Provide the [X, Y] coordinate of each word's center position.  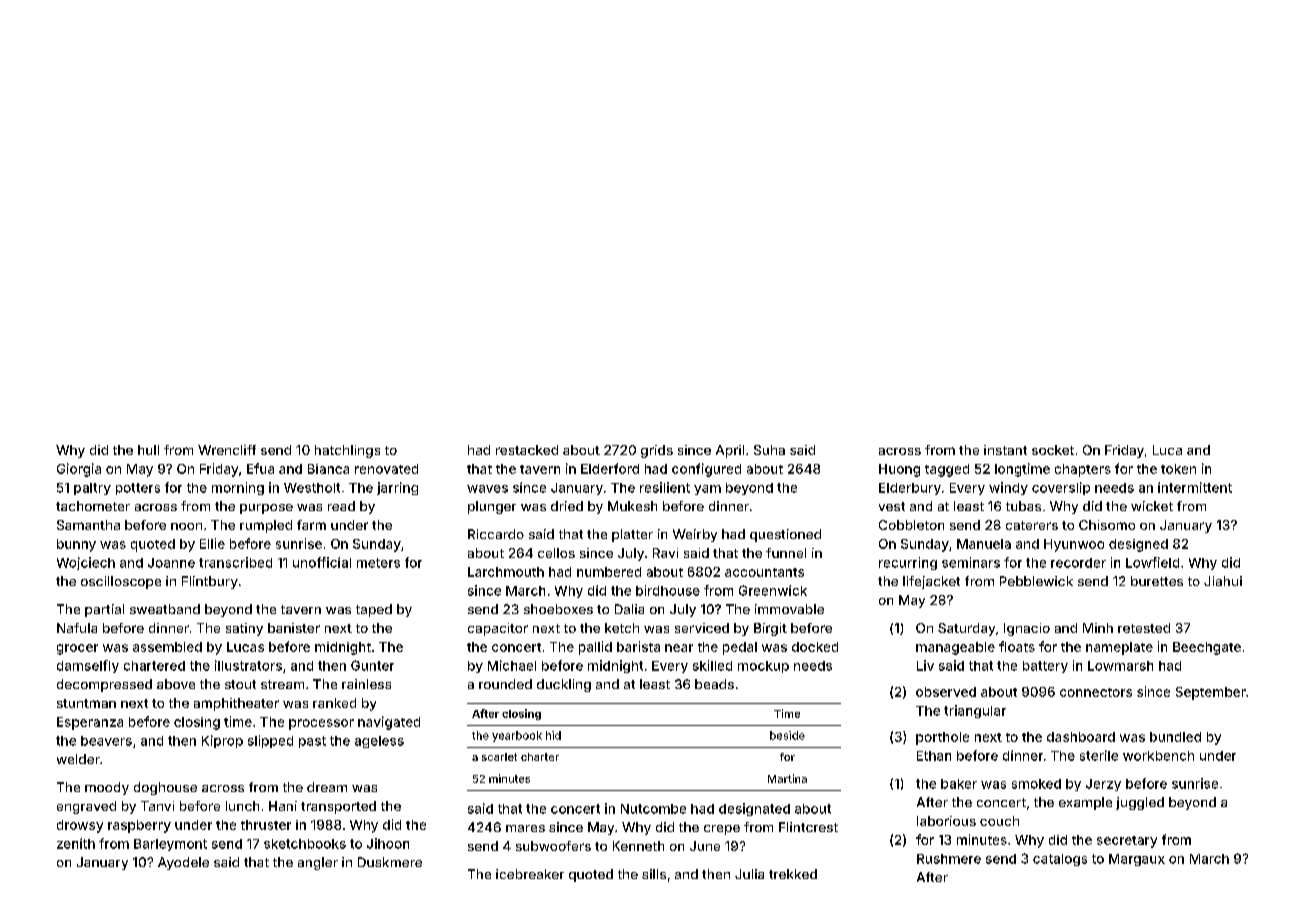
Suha [769, 450]
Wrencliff [227, 450]
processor [321, 724]
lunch [242, 806]
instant [1005, 450]
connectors [1096, 692]
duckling [564, 685]
